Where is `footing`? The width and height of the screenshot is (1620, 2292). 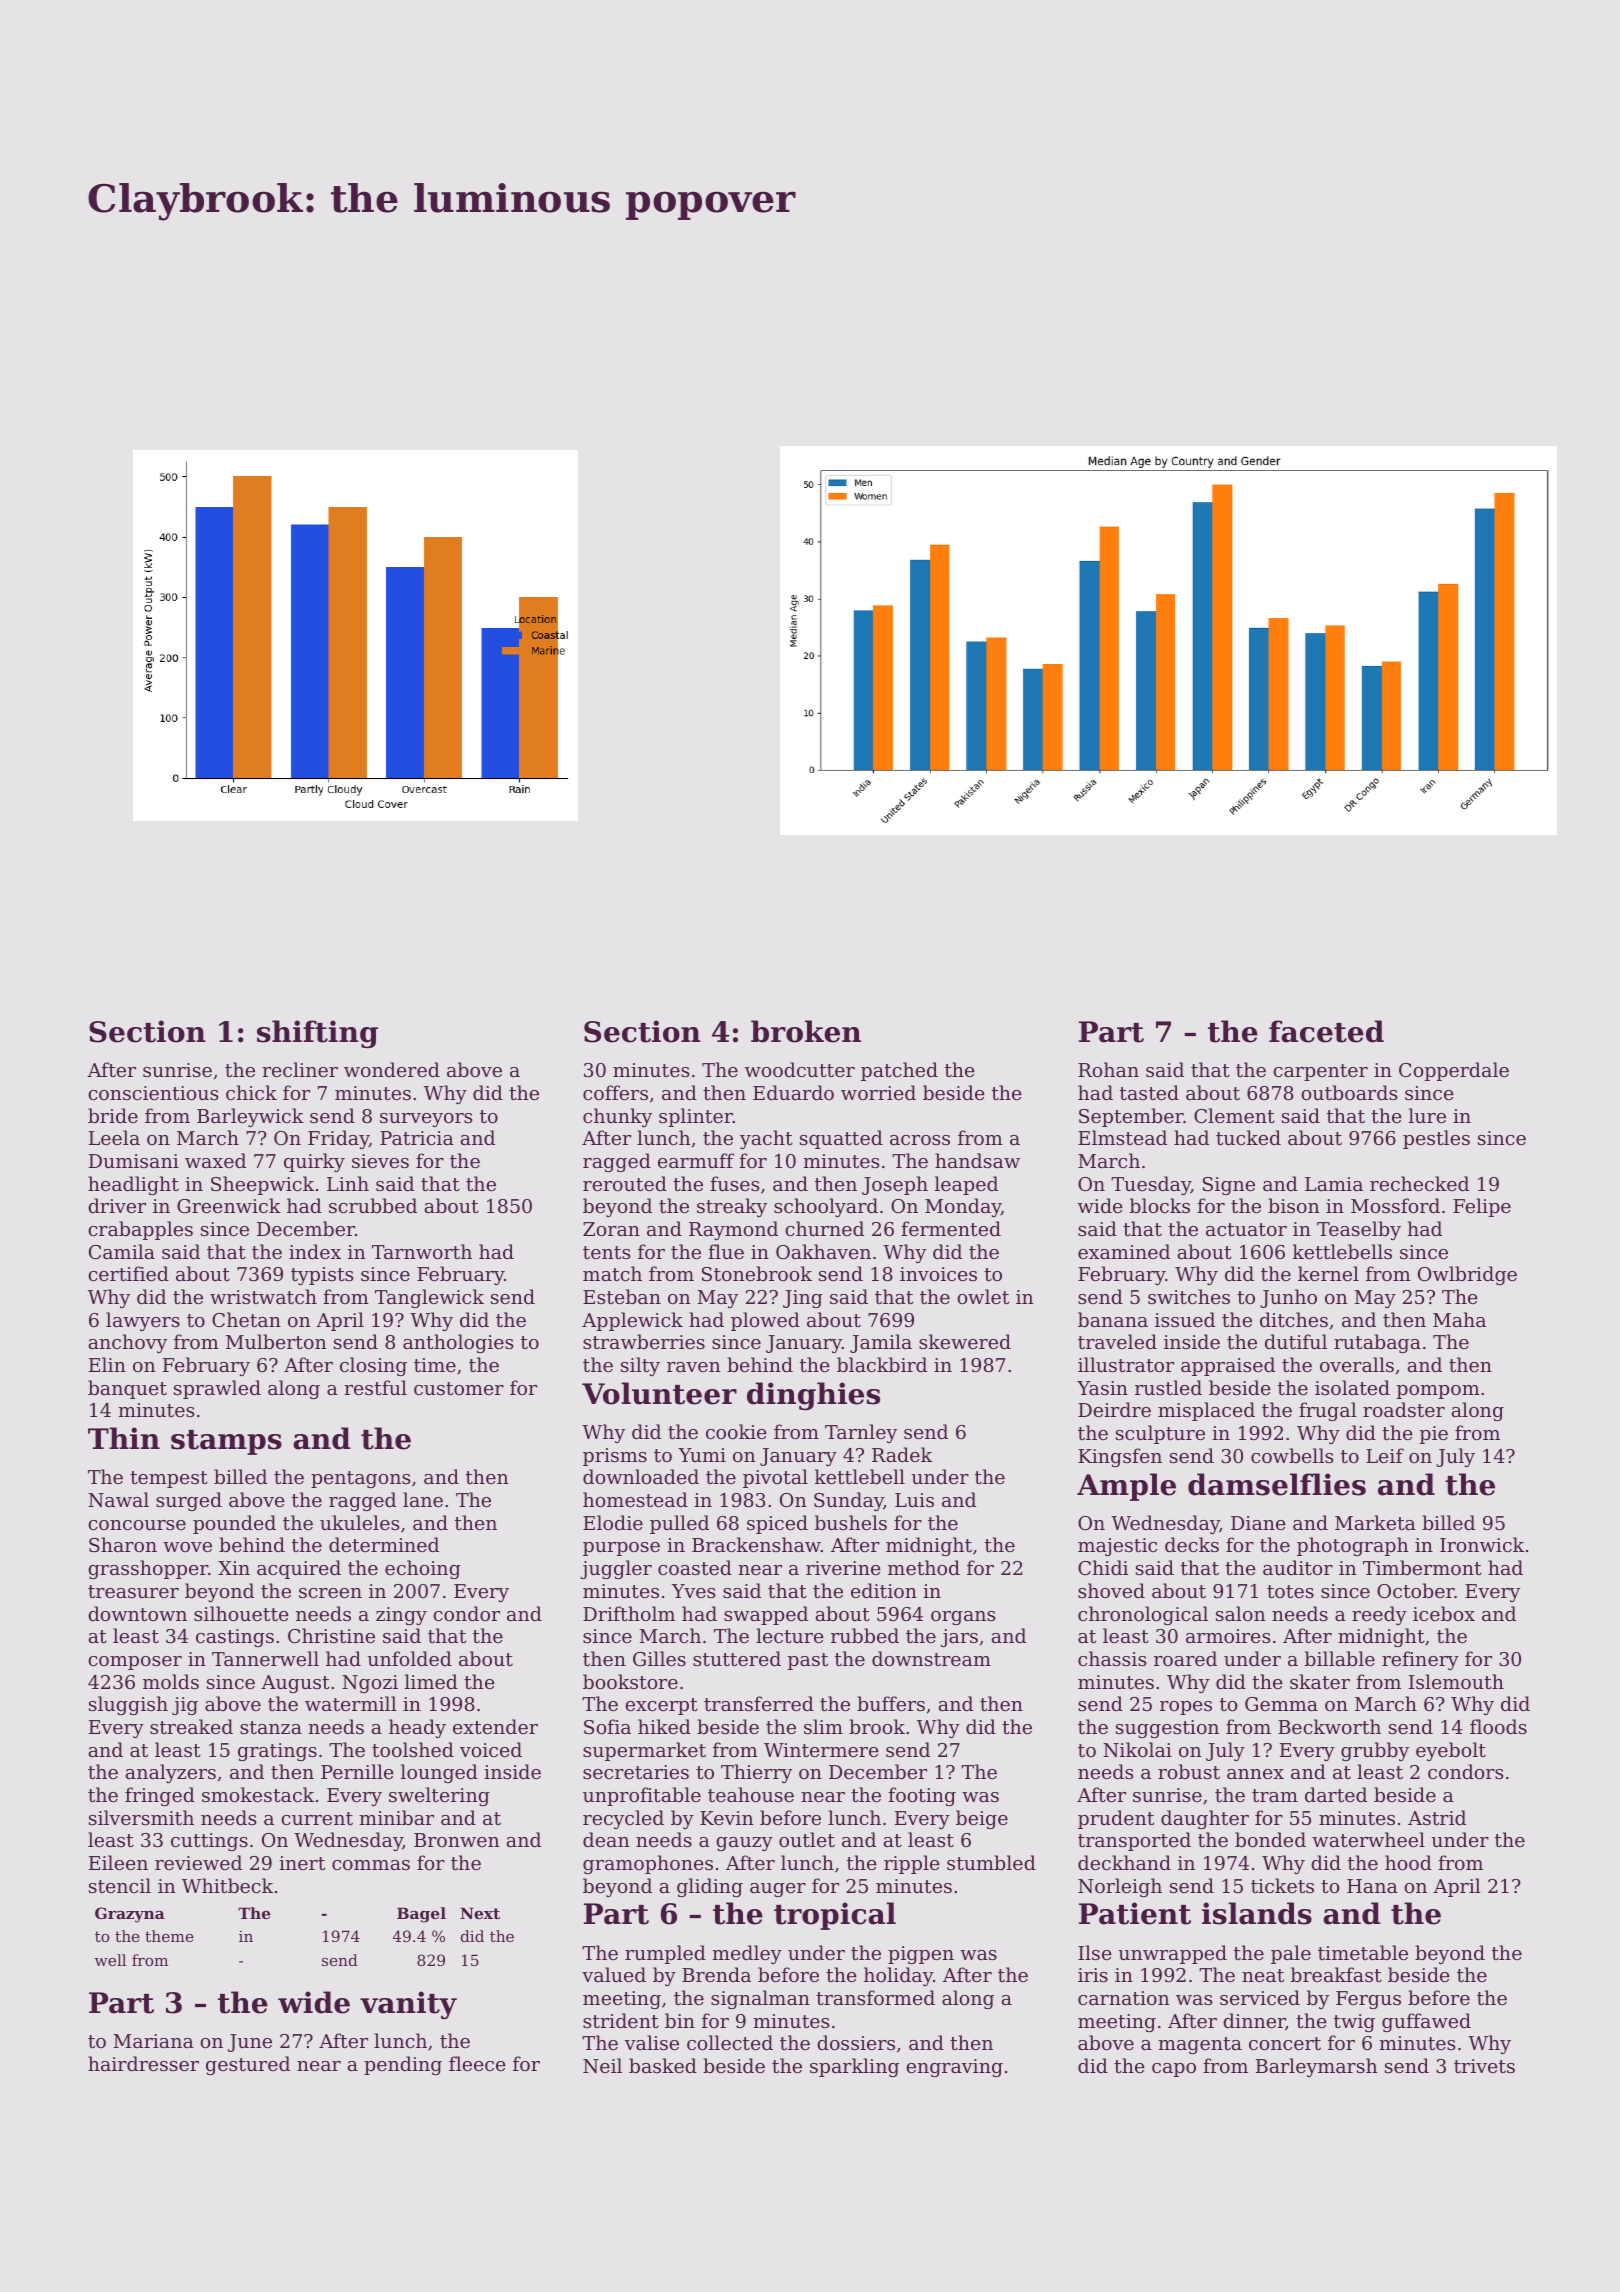
footing is located at coordinates (922, 1796).
